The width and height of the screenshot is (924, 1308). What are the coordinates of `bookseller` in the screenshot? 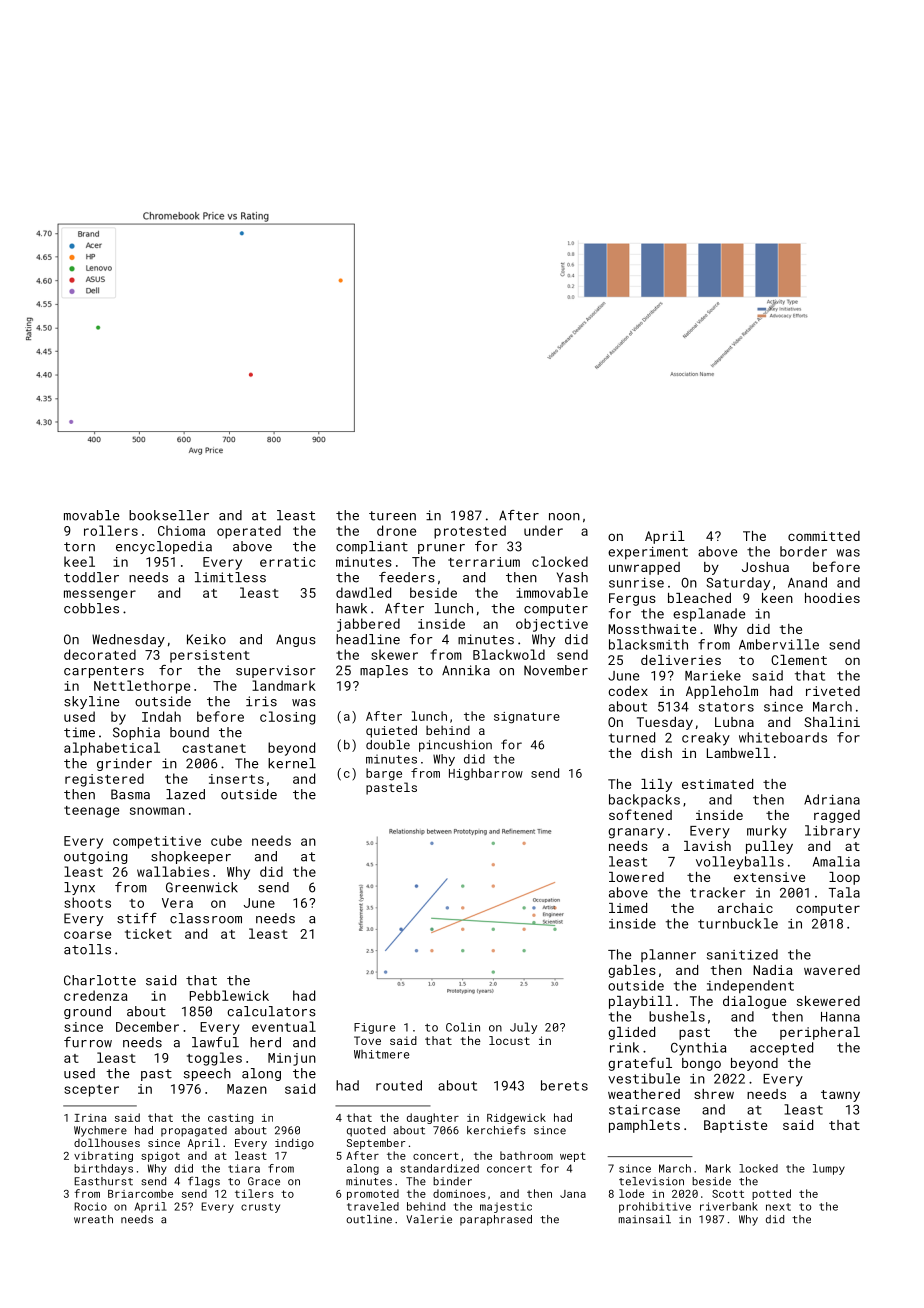 It's located at (169, 515).
